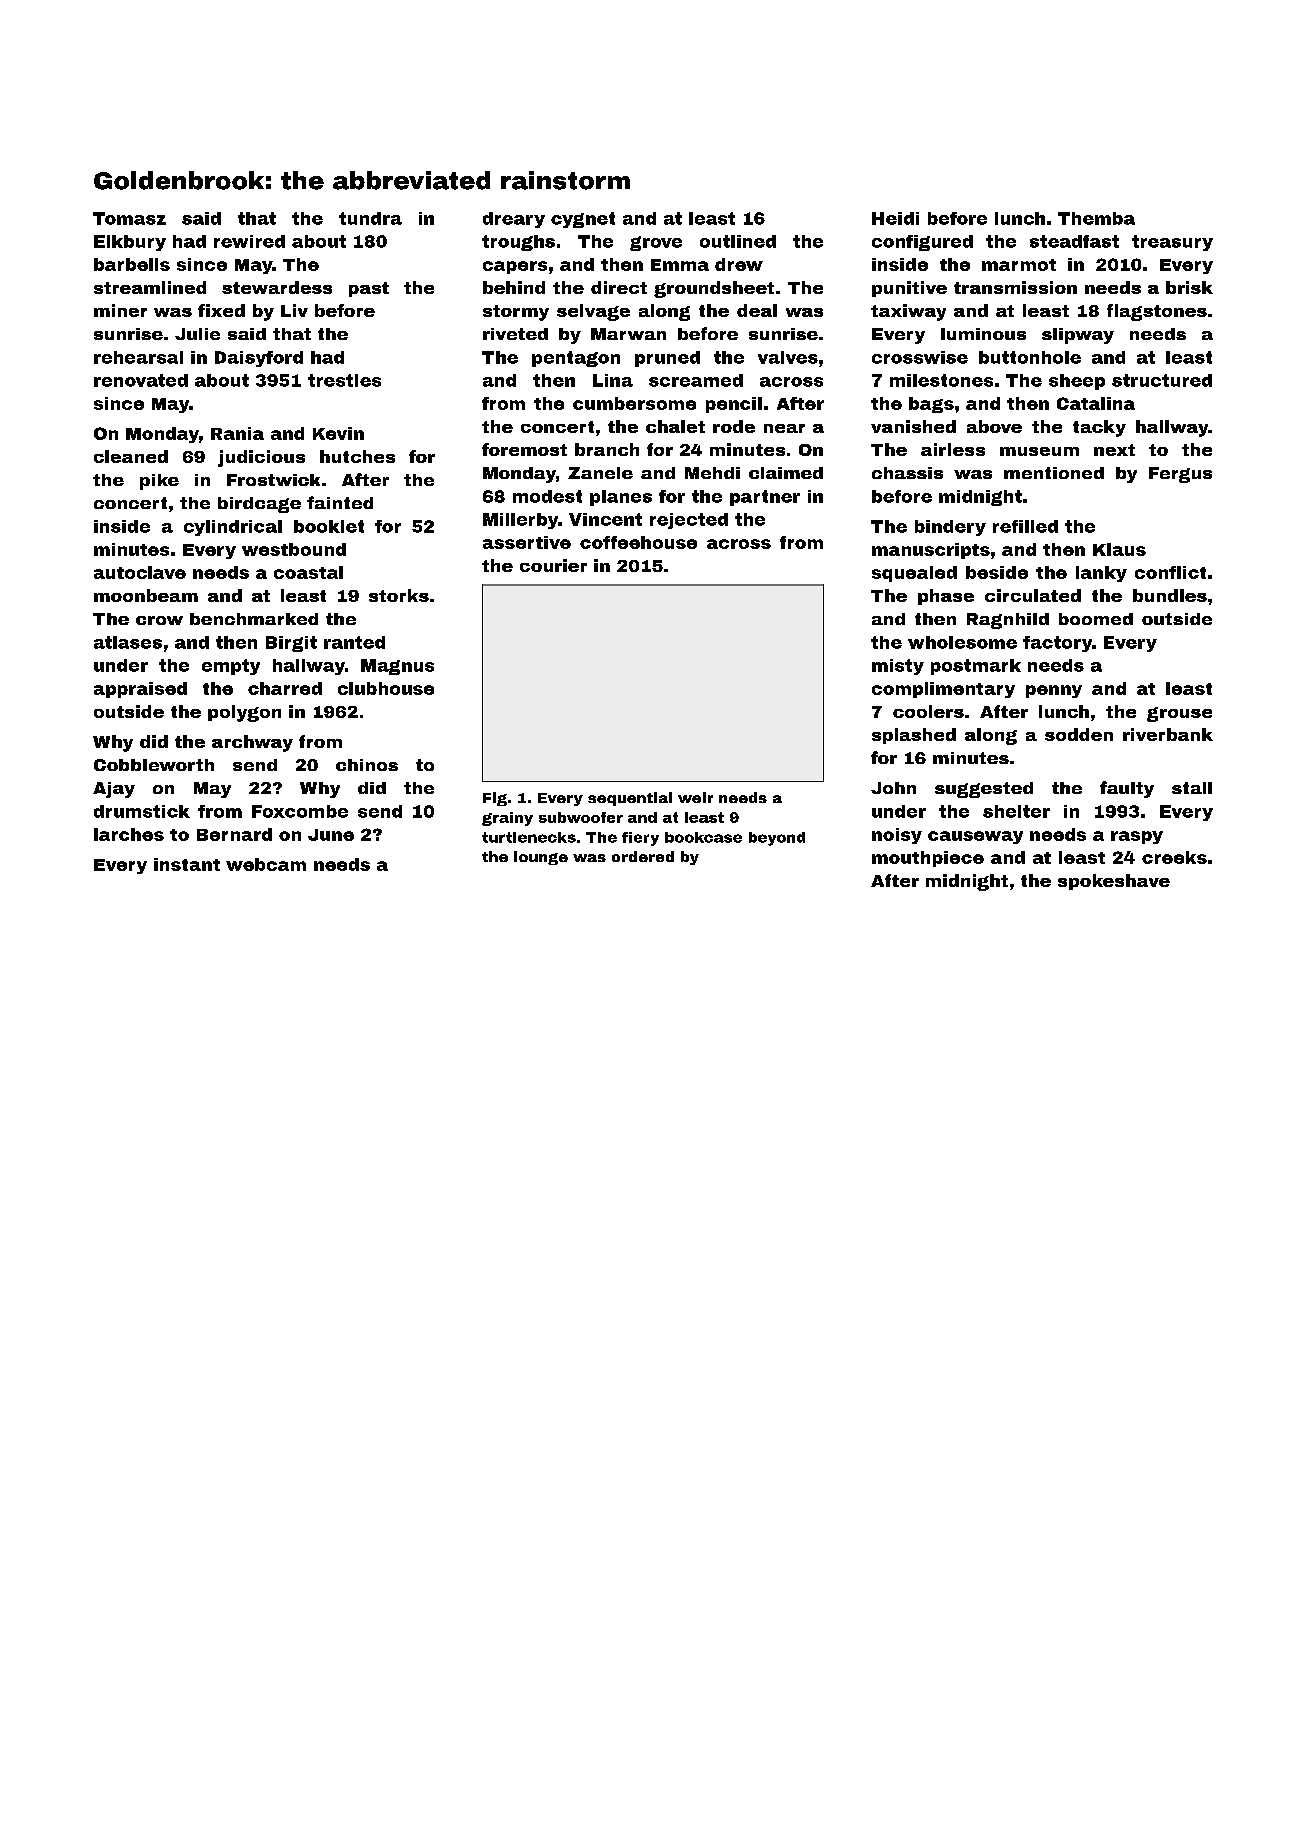 This page has height=1847, width=1306. What do you see at coordinates (129, 218) in the page?
I see `Tomasz` at bounding box center [129, 218].
